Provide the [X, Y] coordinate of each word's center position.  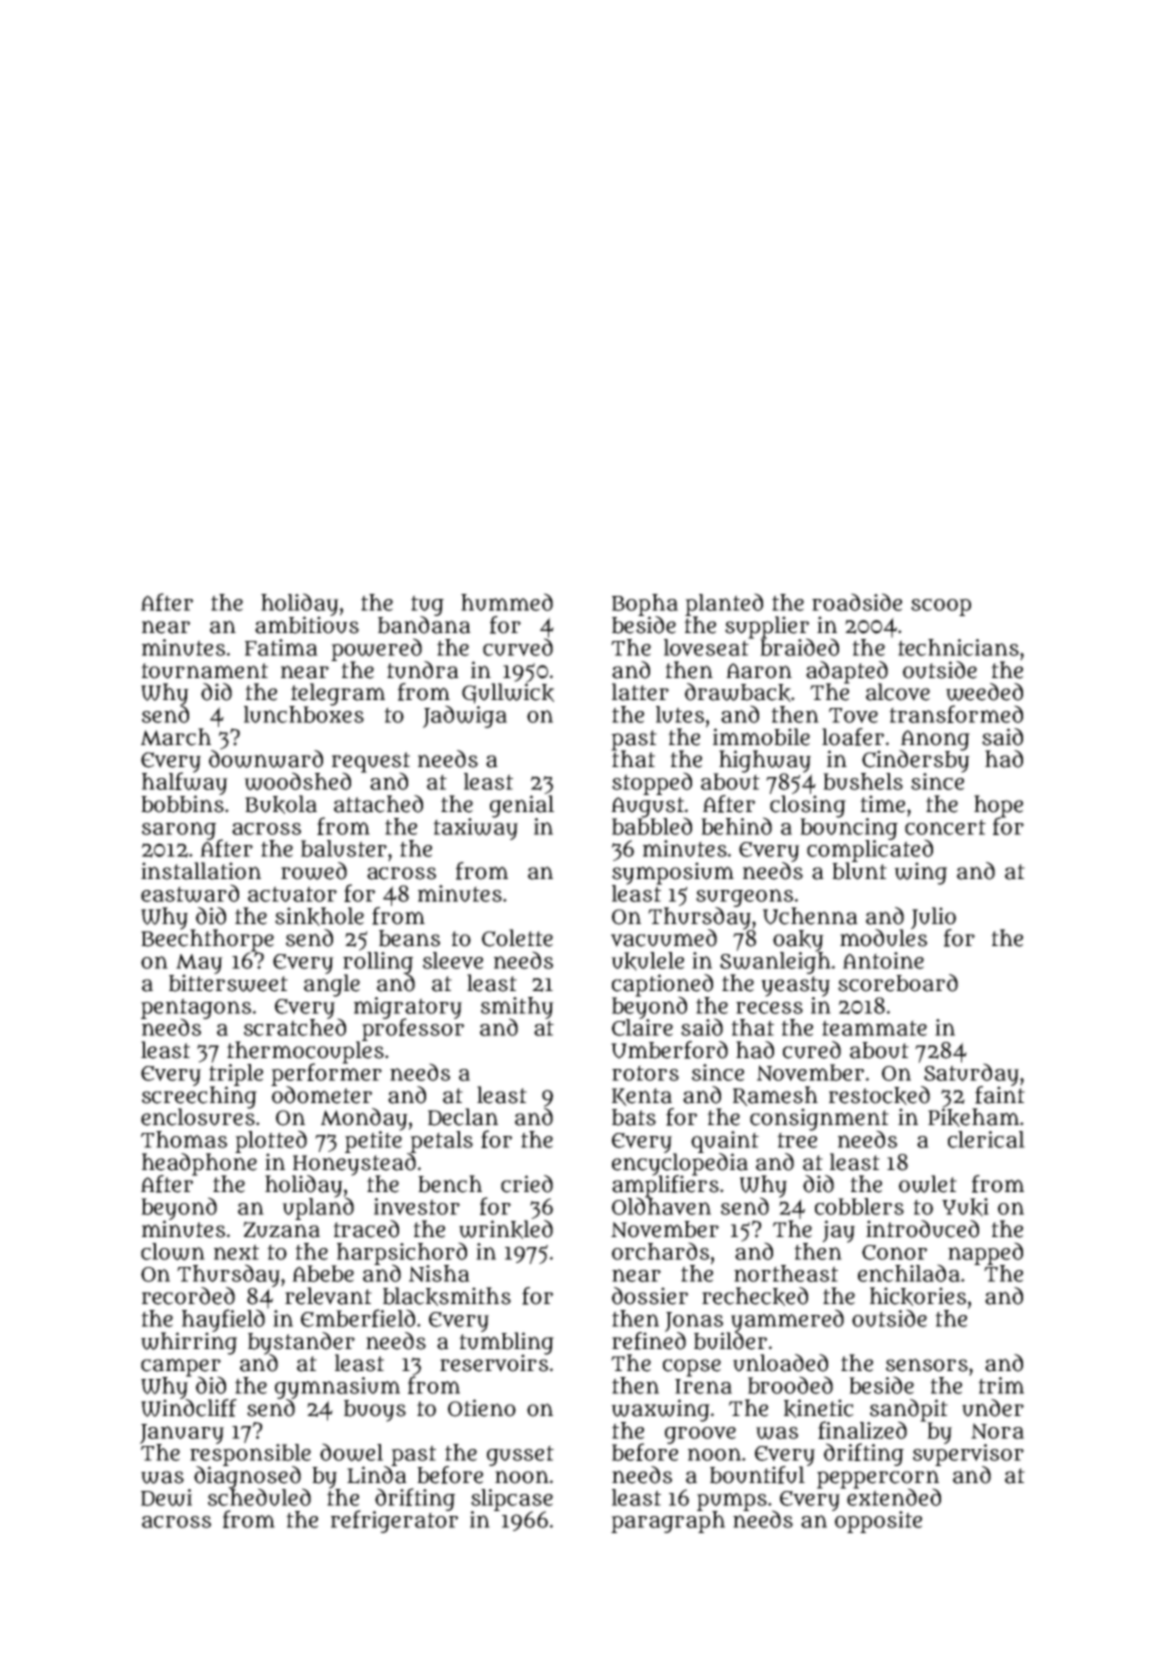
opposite [878, 1522]
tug [427, 605]
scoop [941, 607]
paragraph [668, 1522]
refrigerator [394, 1522]
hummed [507, 602]
